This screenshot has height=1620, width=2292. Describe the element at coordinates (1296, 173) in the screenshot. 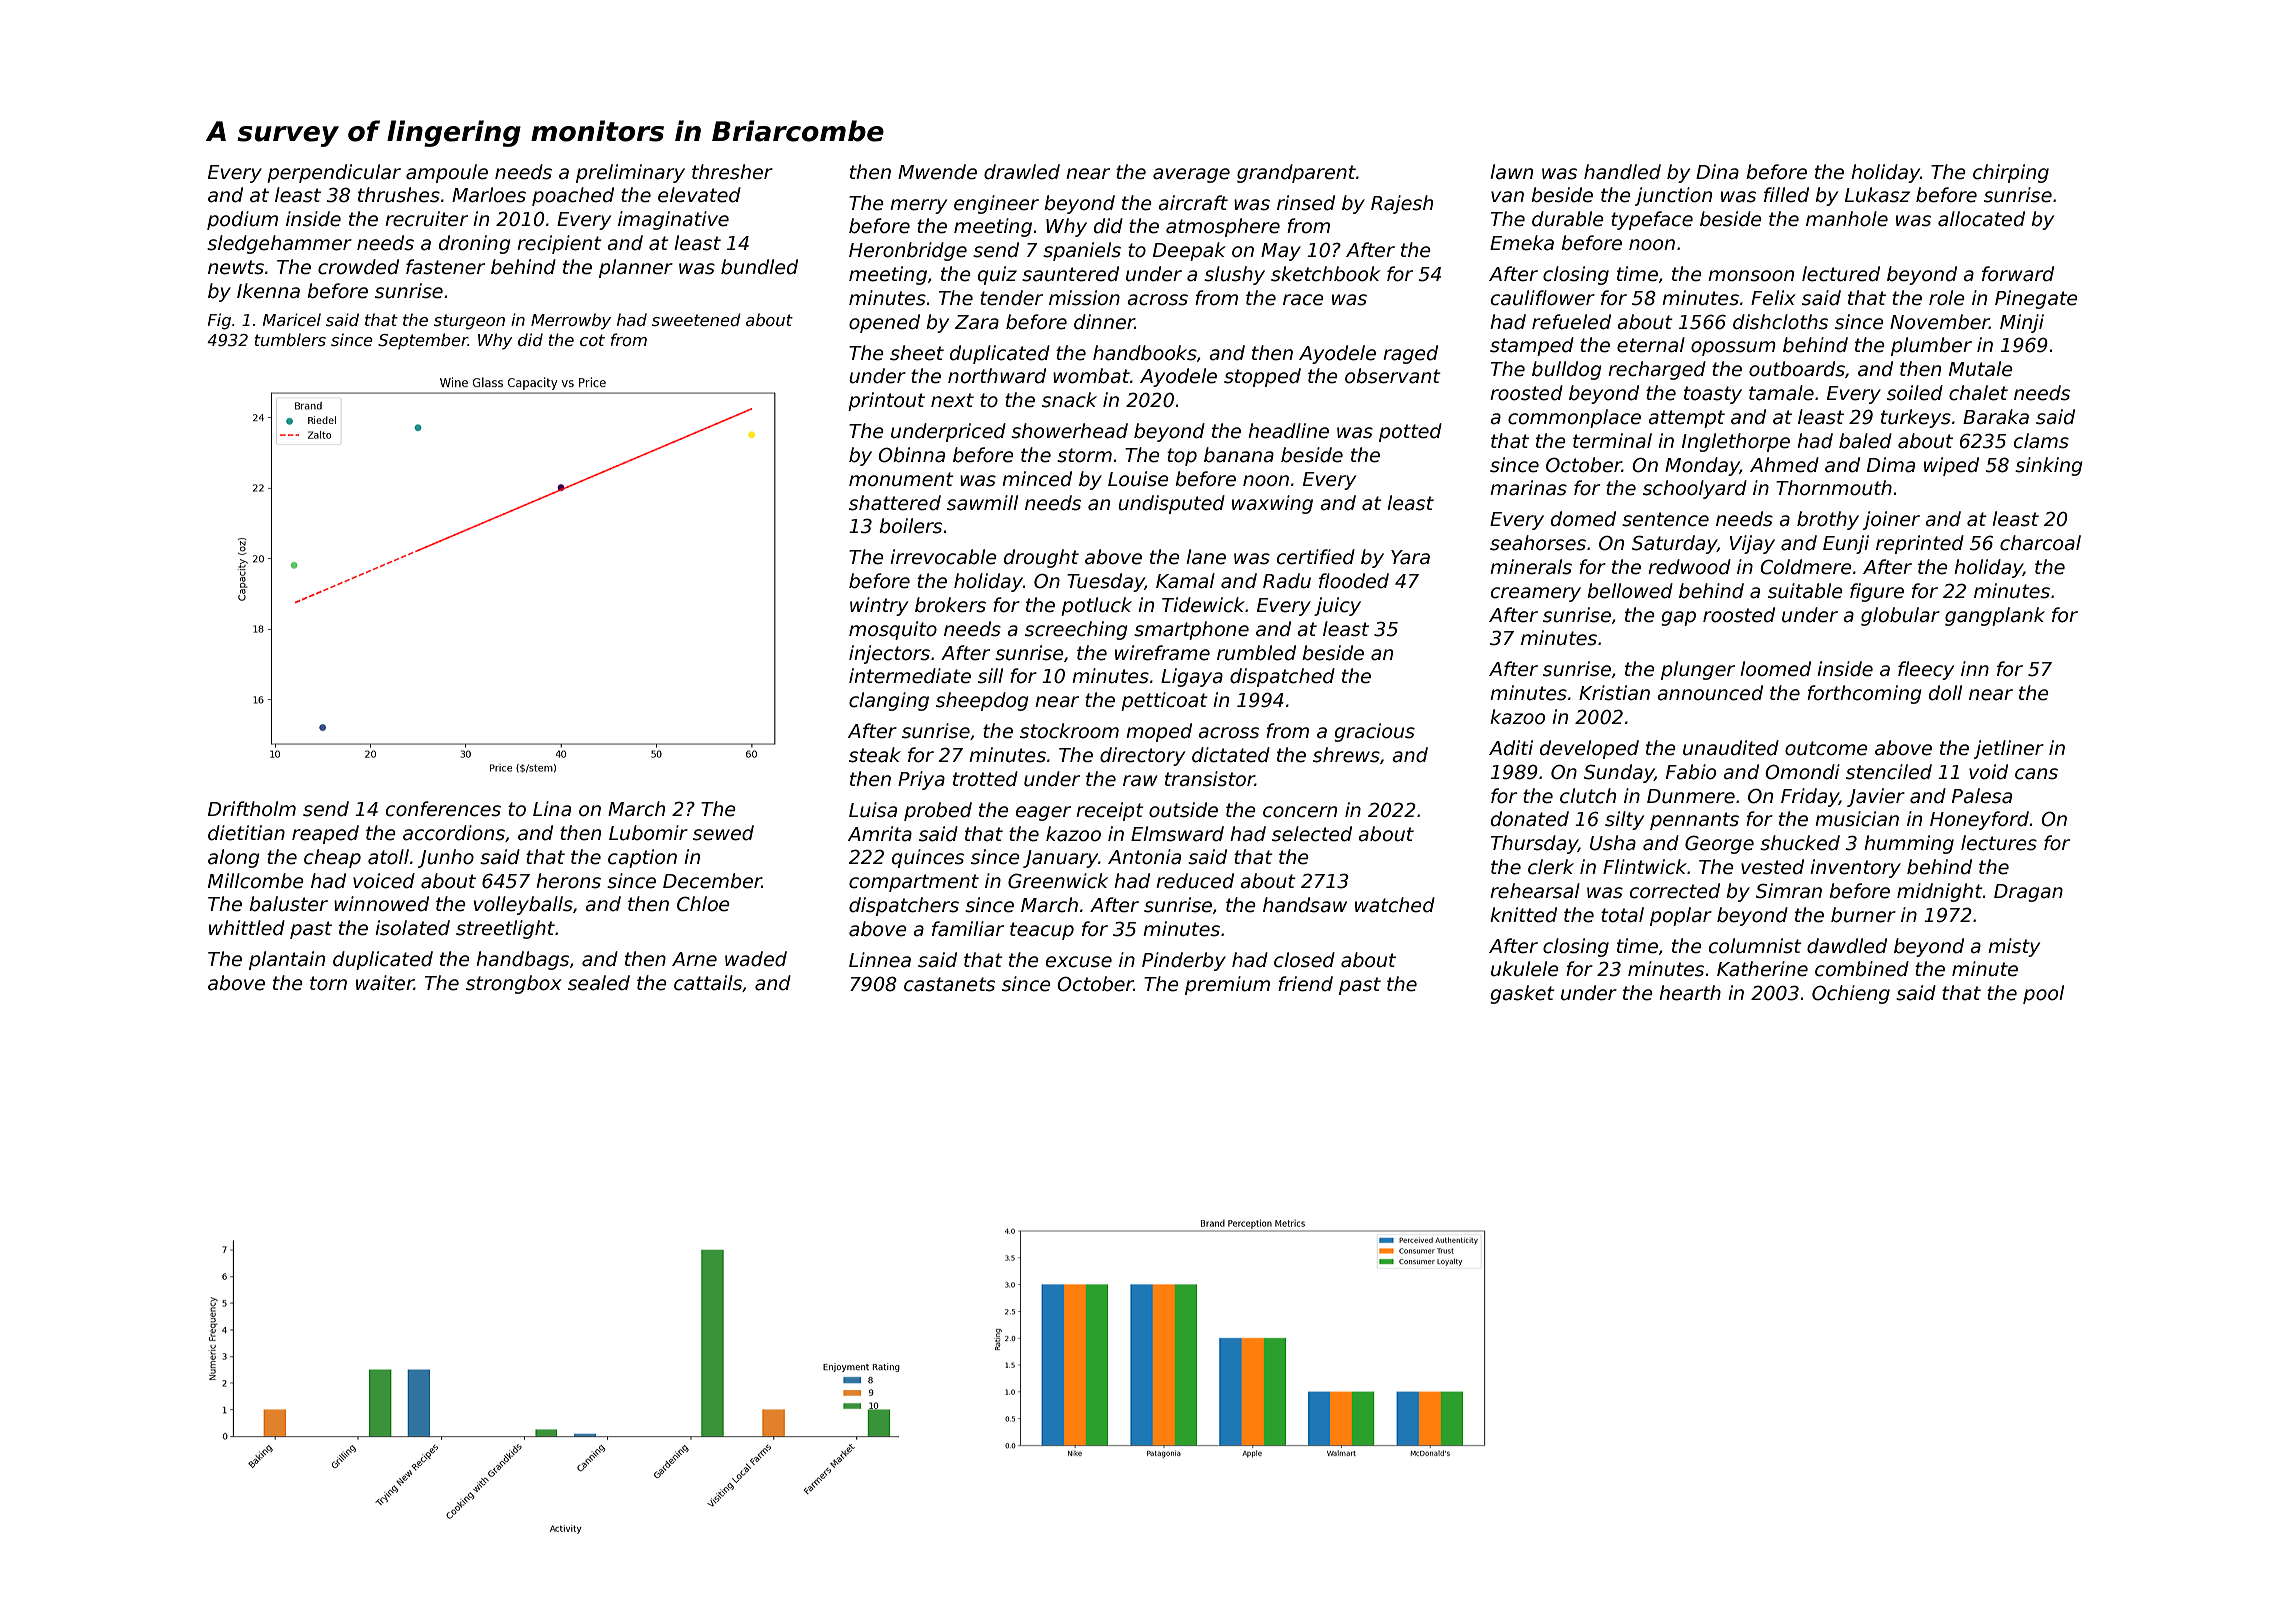

I see `grandparent` at that location.
